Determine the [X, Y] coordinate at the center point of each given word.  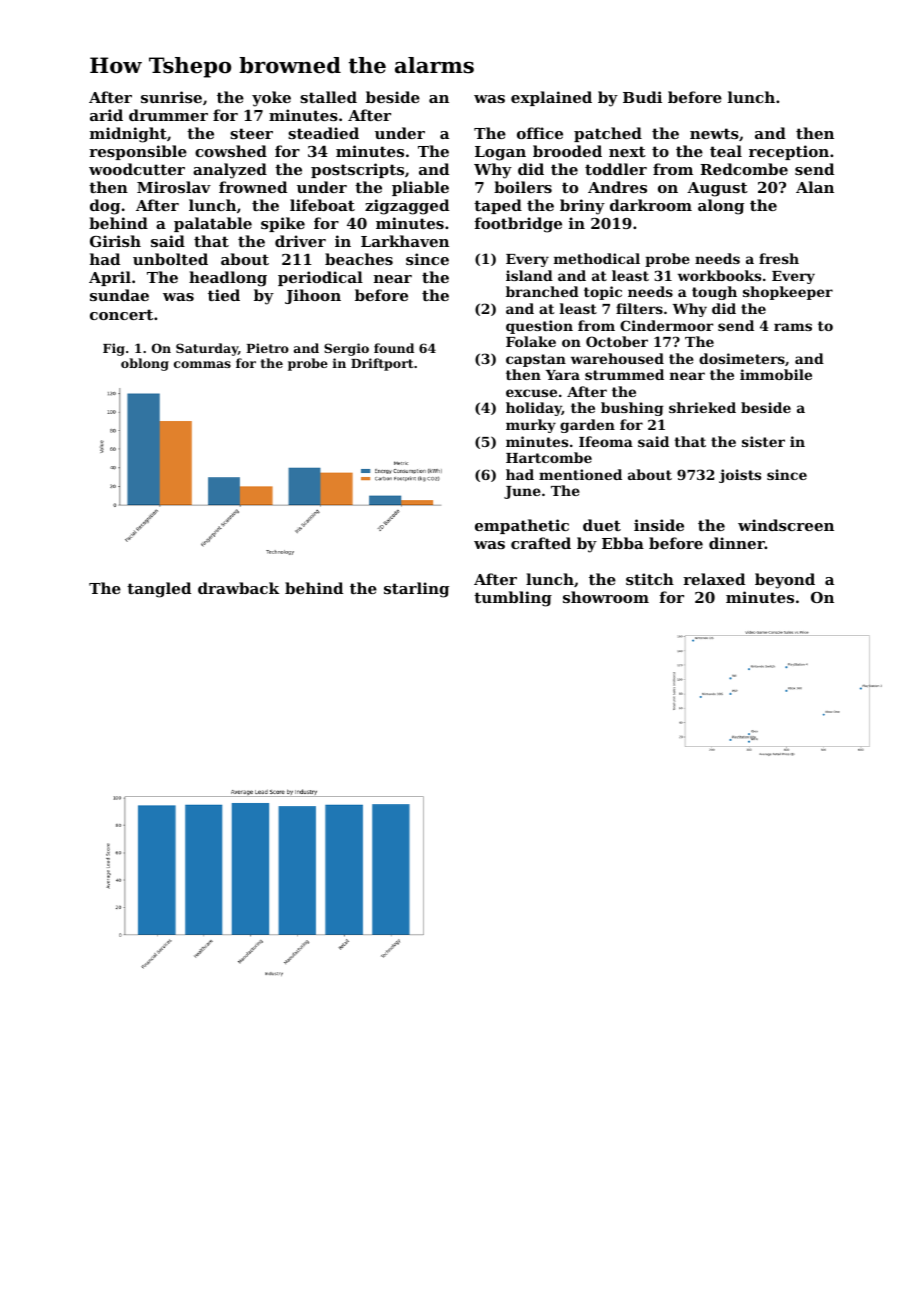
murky [531, 426]
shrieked [702, 407]
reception [789, 152]
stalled [328, 97]
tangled [159, 590]
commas [202, 364]
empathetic [522, 526]
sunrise [171, 97]
